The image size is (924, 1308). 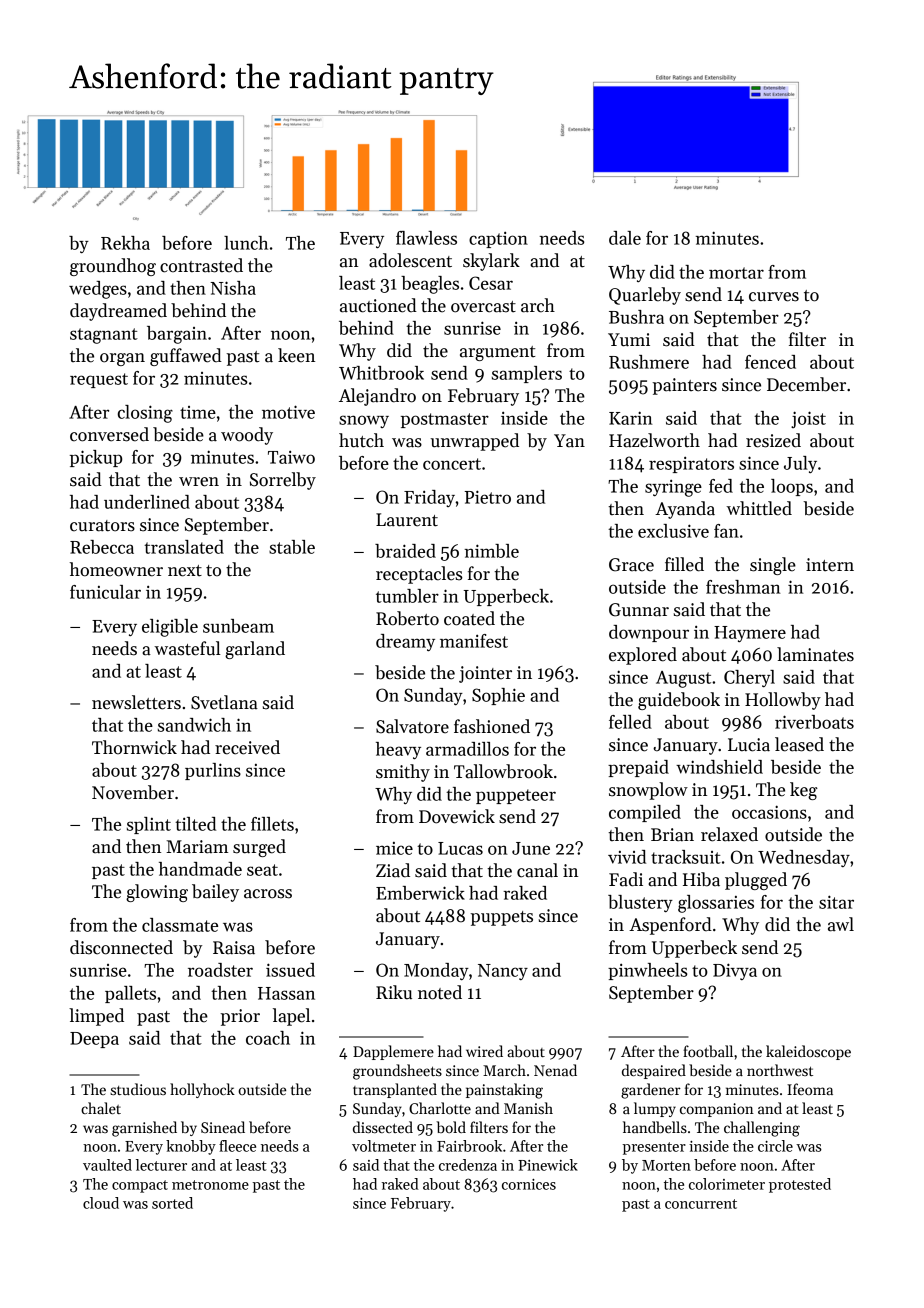 I want to click on wasteful, so click(x=187, y=648).
